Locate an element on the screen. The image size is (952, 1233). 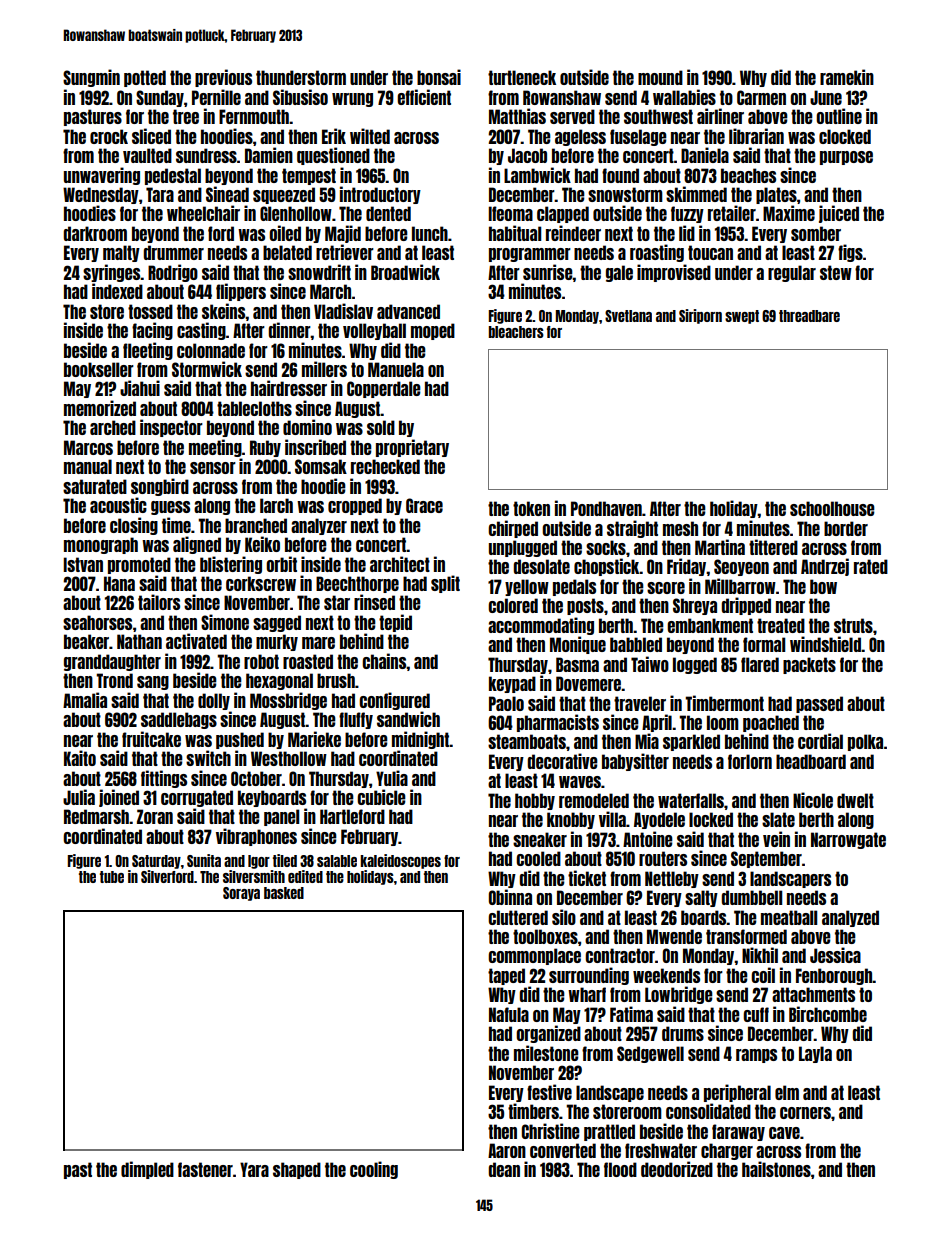
wharf is located at coordinates (587, 994).
